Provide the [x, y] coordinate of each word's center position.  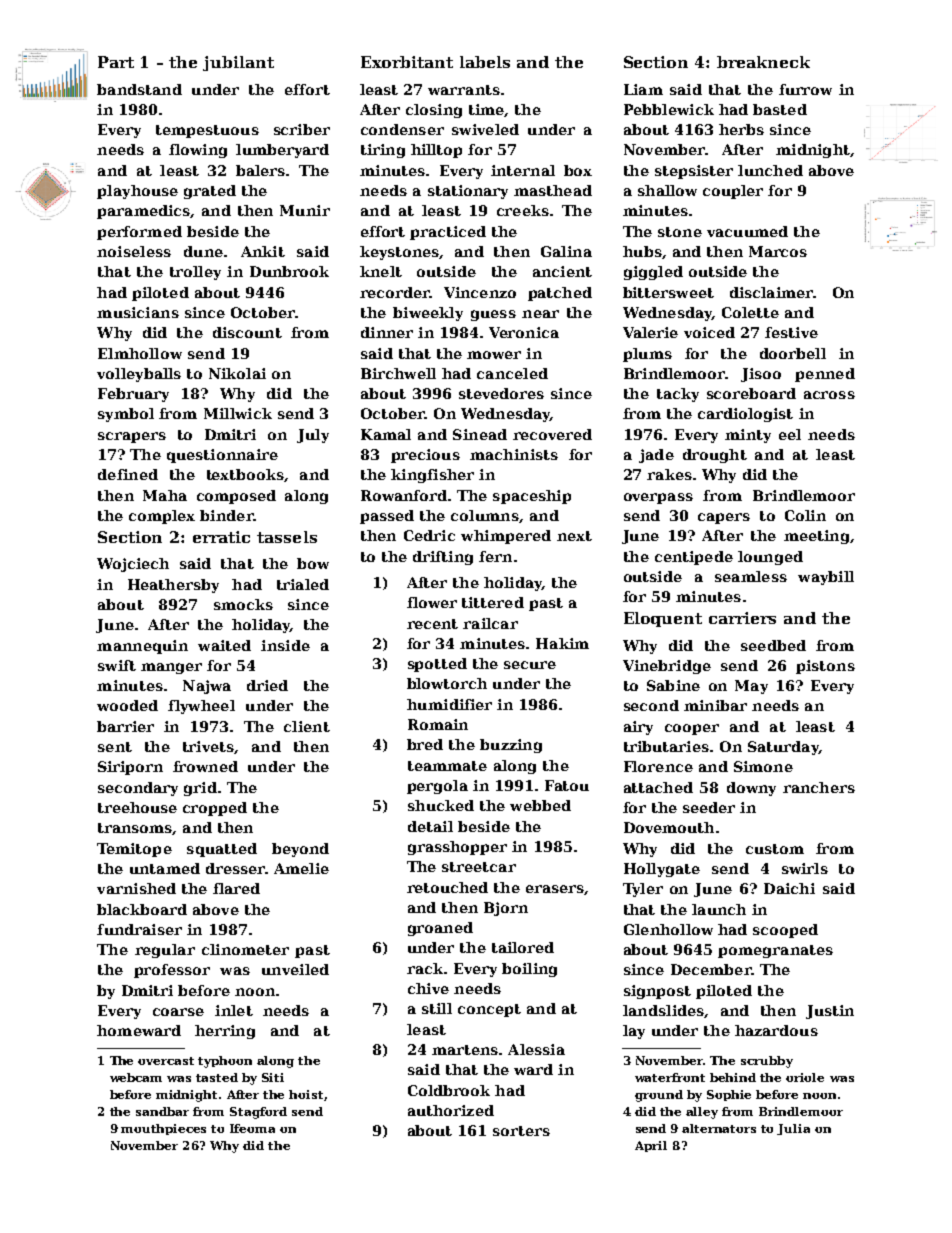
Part [116, 62]
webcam [136, 1077]
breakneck [763, 62]
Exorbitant [407, 62]
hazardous [776, 1030]
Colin [805, 515]
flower [432, 602]
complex [162, 517]
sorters [521, 1131]
